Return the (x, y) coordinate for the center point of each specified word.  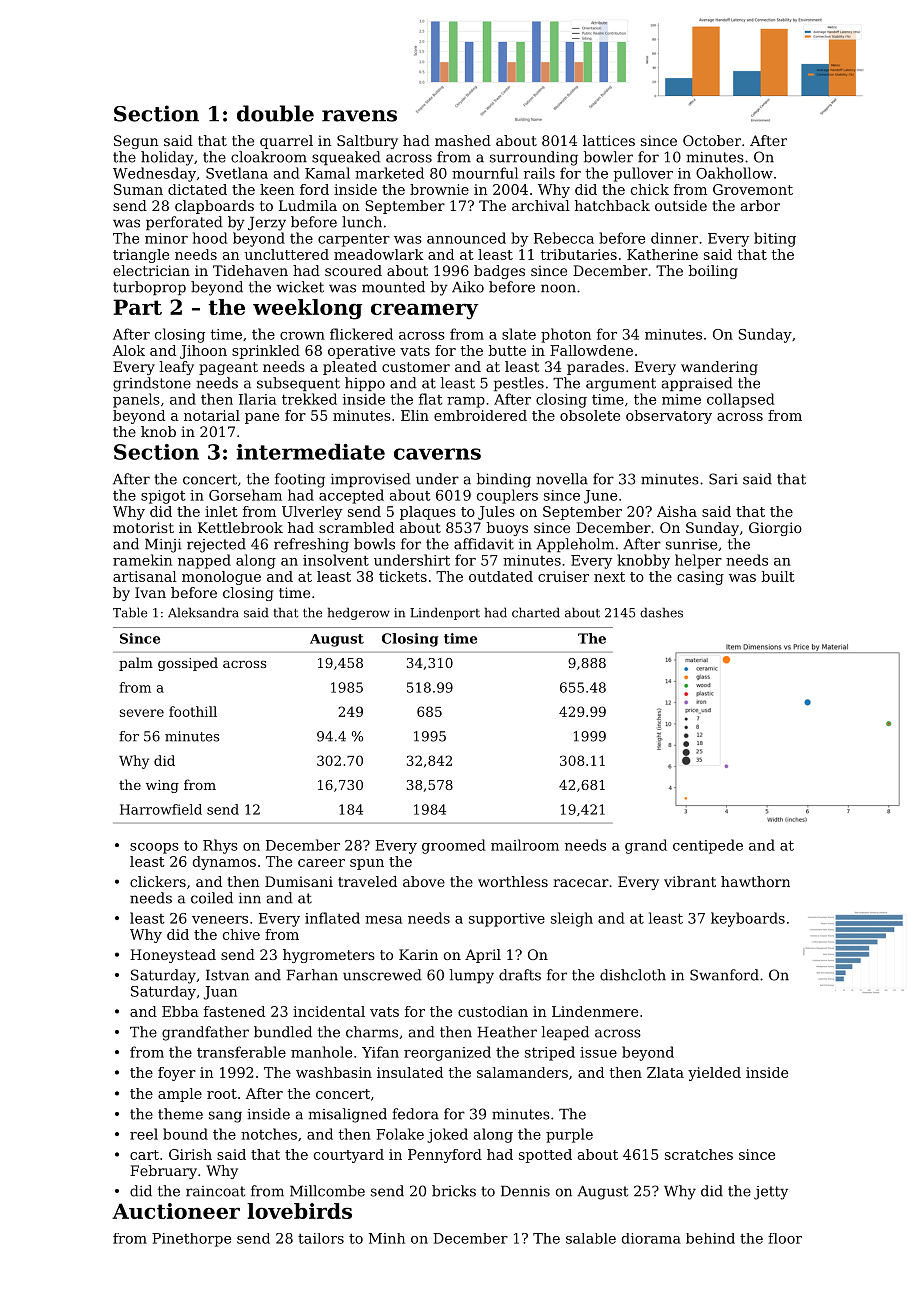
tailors (321, 1238)
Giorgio (775, 529)
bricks (454, 1191)
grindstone (152, 384)
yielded (714, 1074)
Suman (138, 189)
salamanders (522, 1072)
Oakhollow (734, 173)
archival (541, 205)
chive (241, 934)
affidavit (484, 544)
